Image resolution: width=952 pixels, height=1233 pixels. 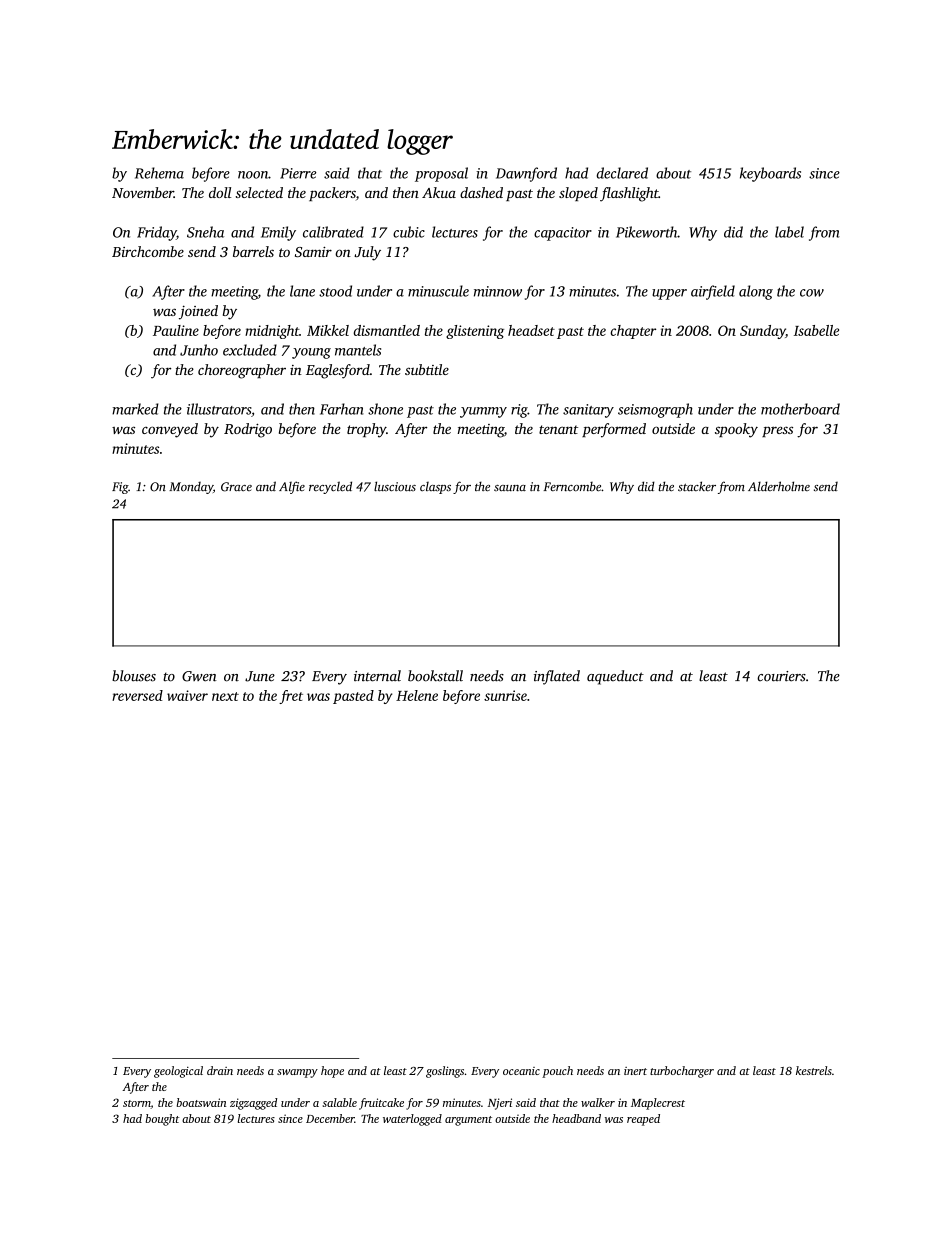 I want to click on blouses, so click(x=134, y=676).
